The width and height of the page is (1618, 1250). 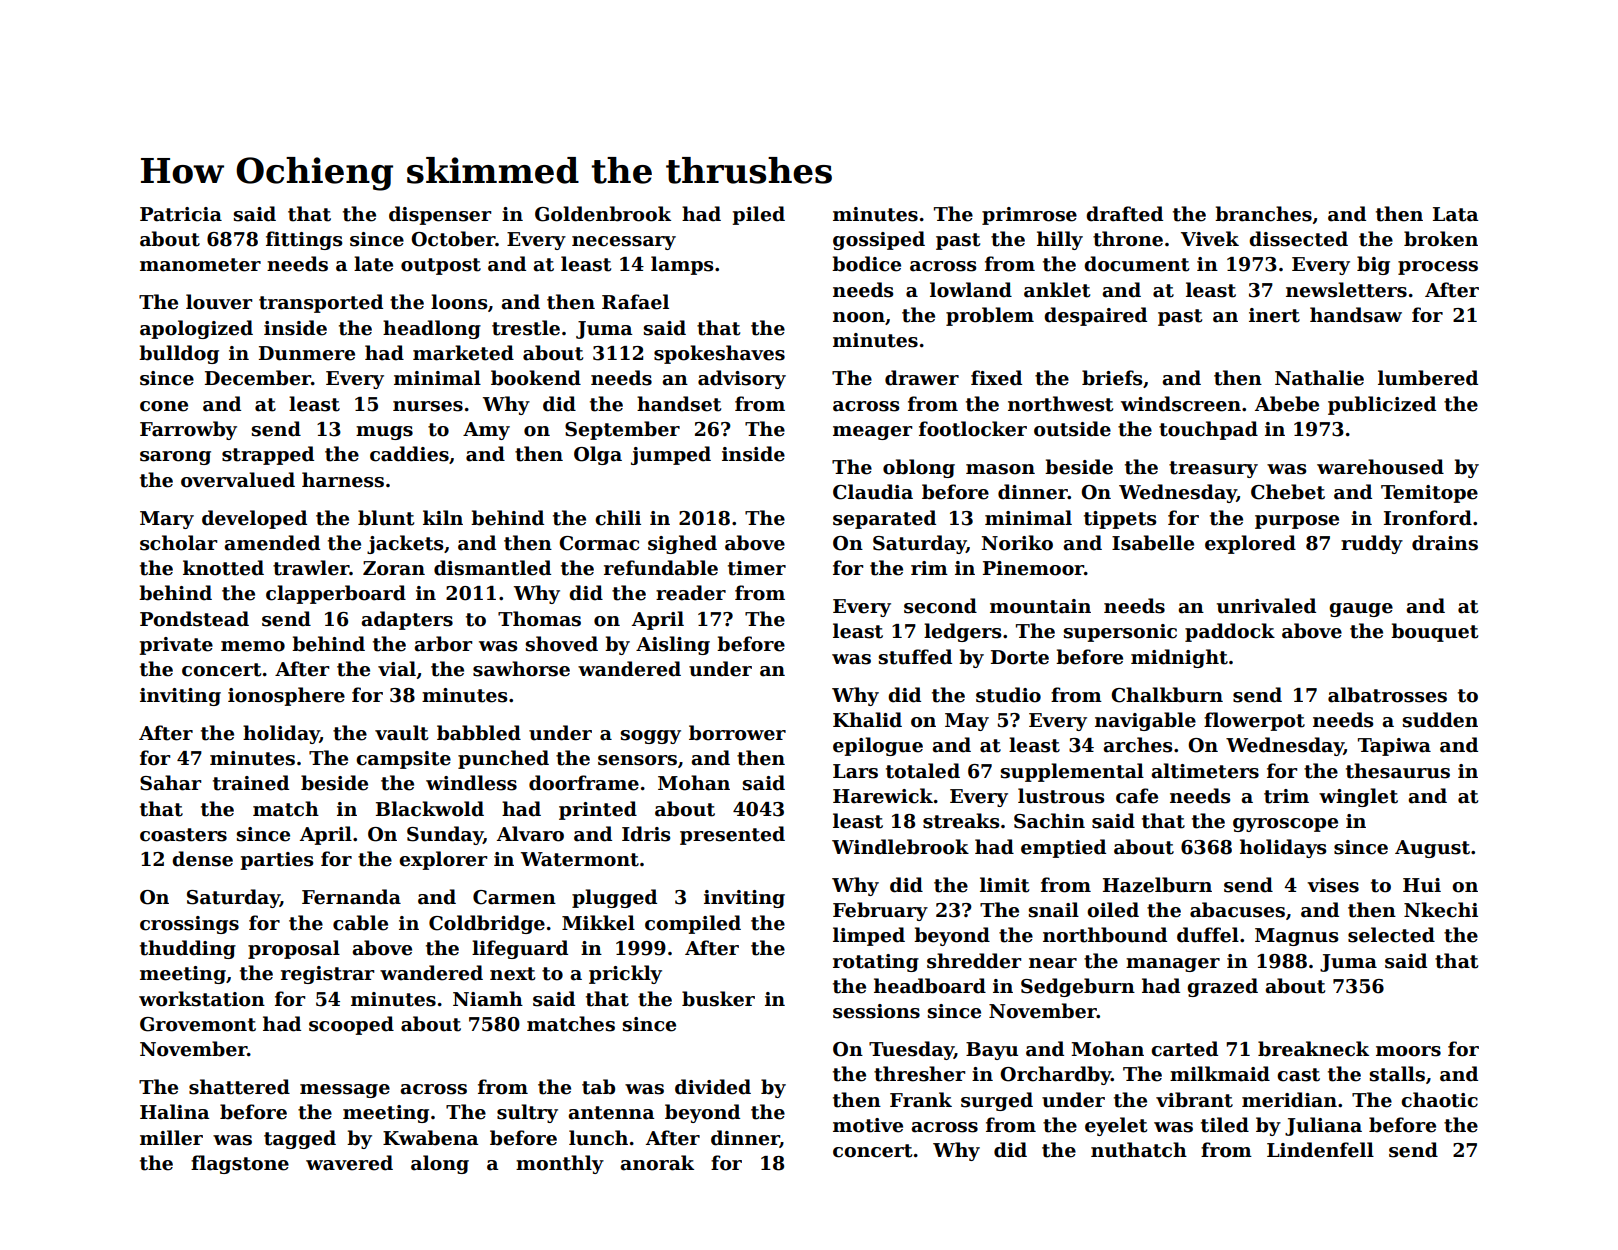 What do you see at coordinates (321, 303) in the page?
I see `transported` at bounding box center [321, 303].
